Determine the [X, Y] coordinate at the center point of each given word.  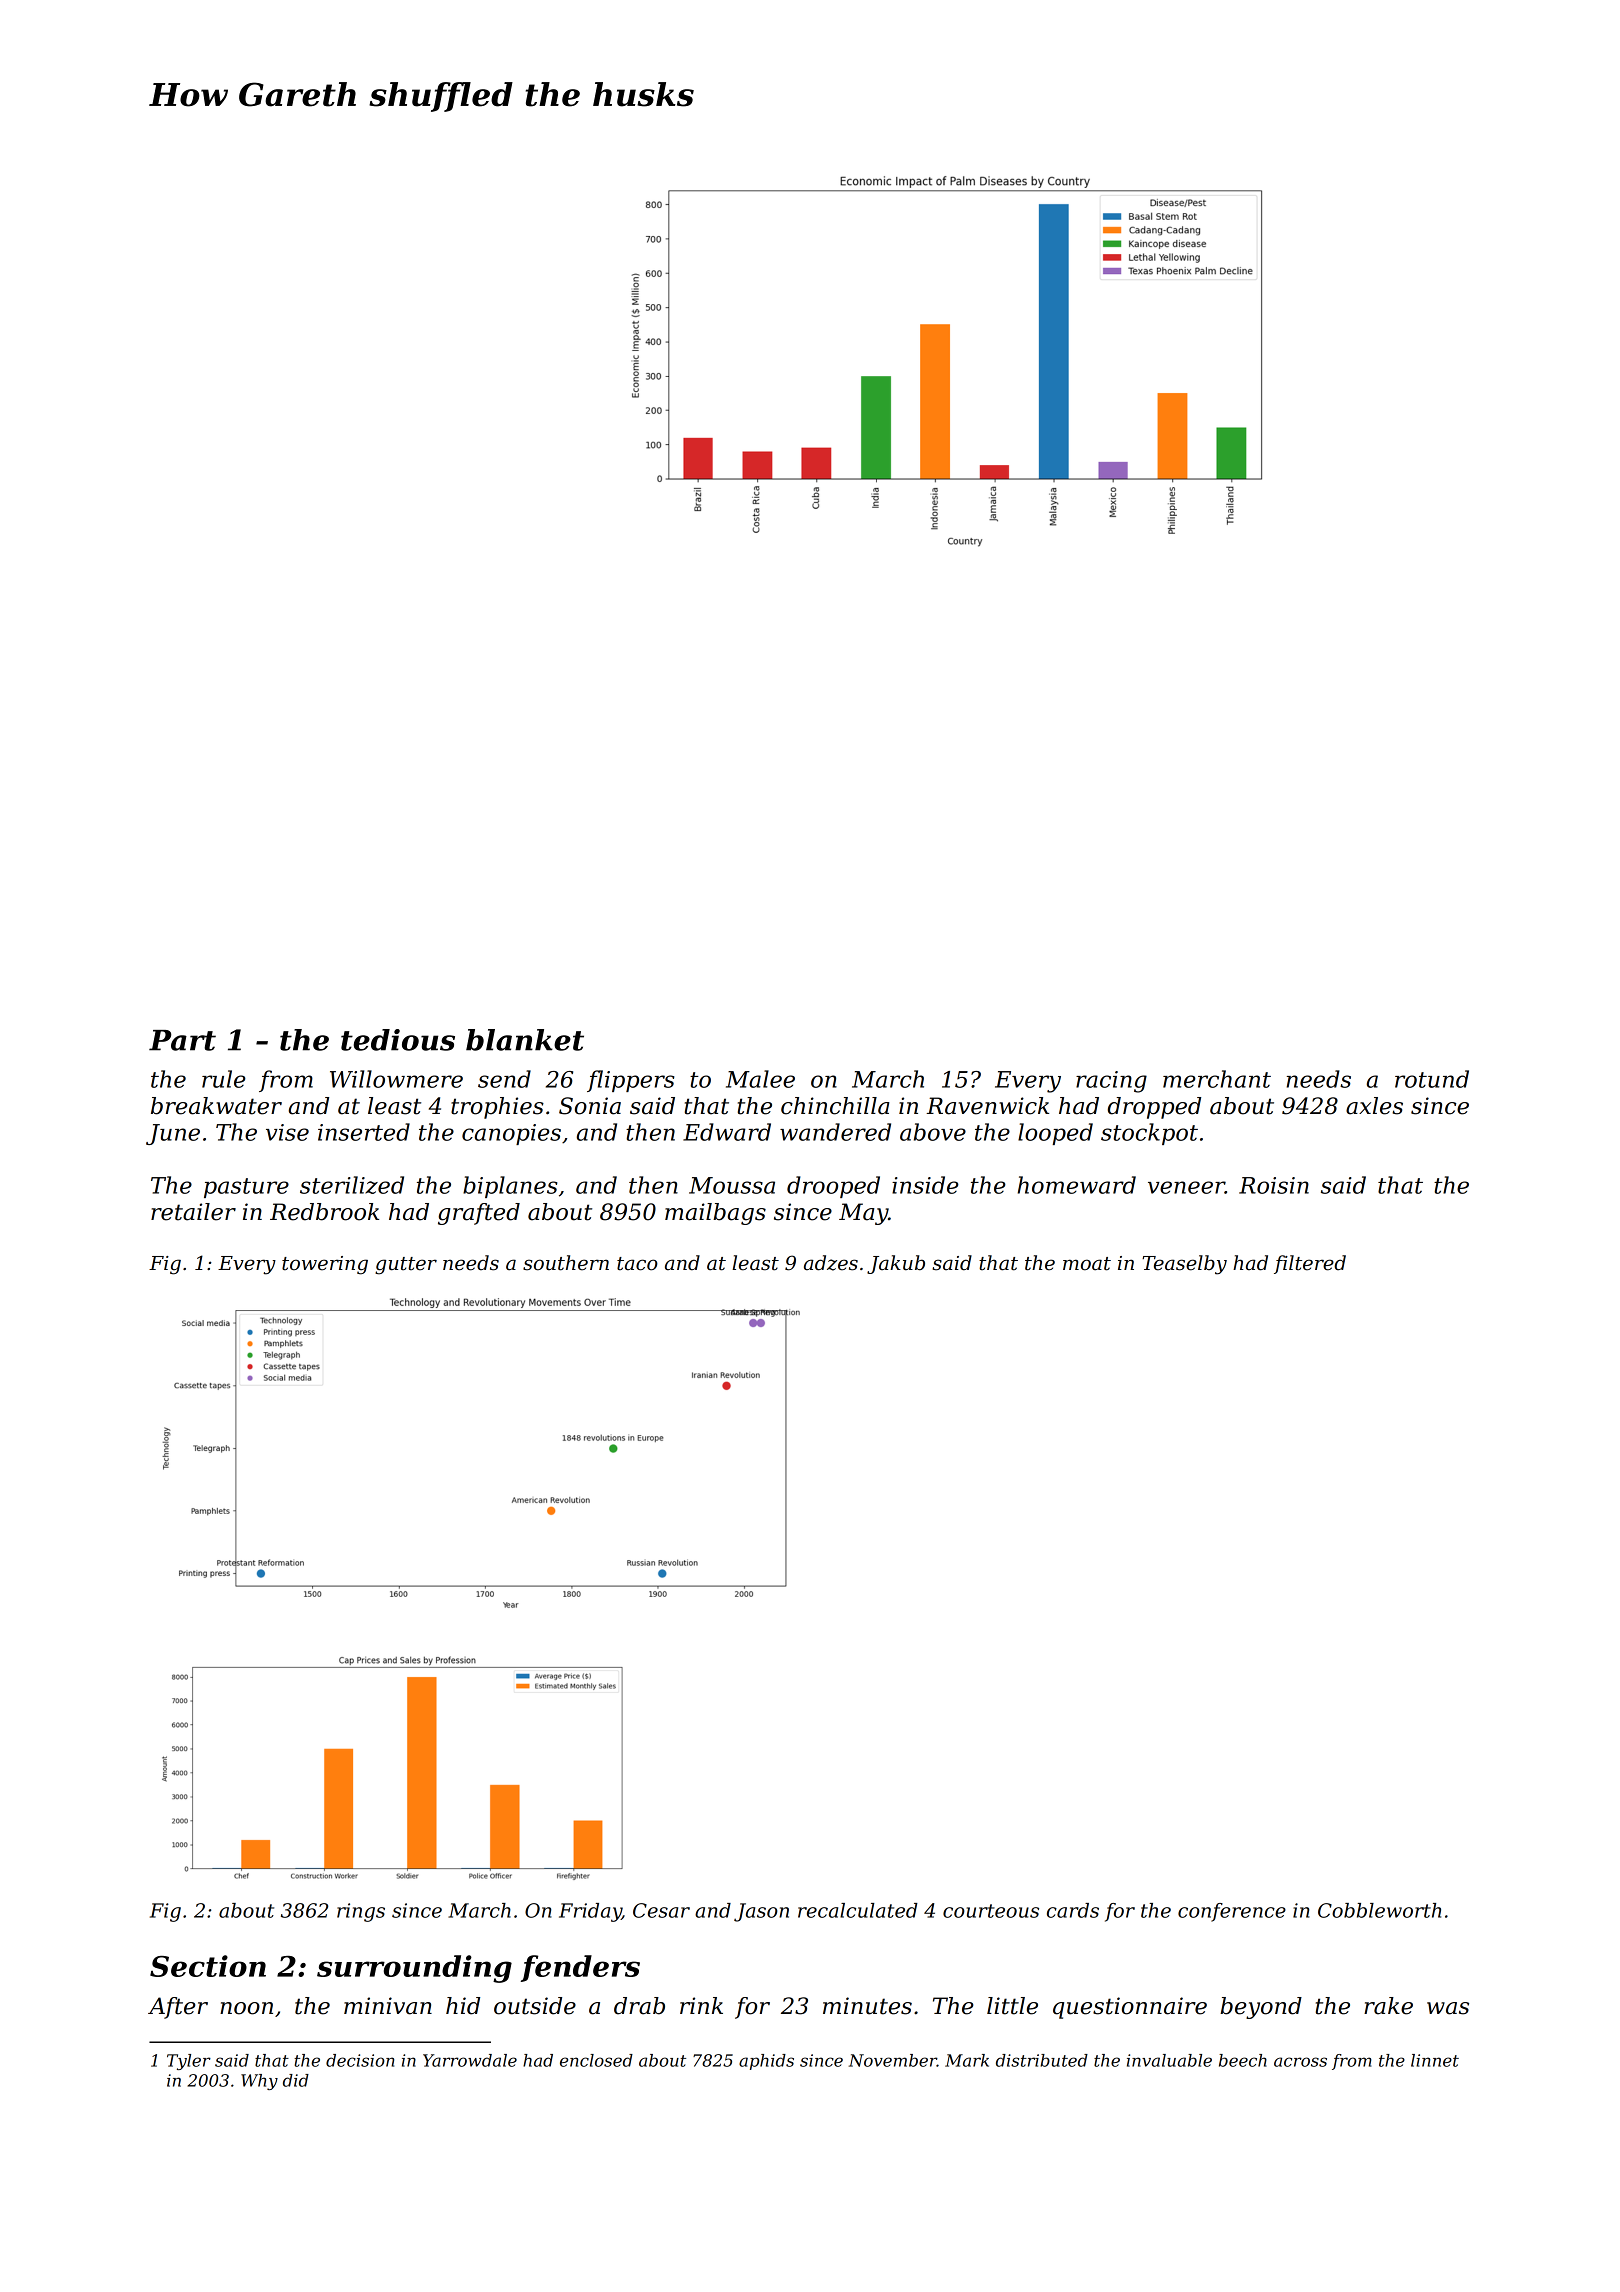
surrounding [414, 1969]
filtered [1310, 1264]
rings [361, 1912]
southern [566, 1263]
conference [1232, 1912]
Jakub [896, 1264]
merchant [1217, 1079]
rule [224, 1079]
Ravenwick [987, 1106]
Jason [761, 1912]
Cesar [661, 1910]
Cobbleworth [1379, 1910]
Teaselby [1184, 1265]
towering [325, 1265]
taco [637, 1264]
